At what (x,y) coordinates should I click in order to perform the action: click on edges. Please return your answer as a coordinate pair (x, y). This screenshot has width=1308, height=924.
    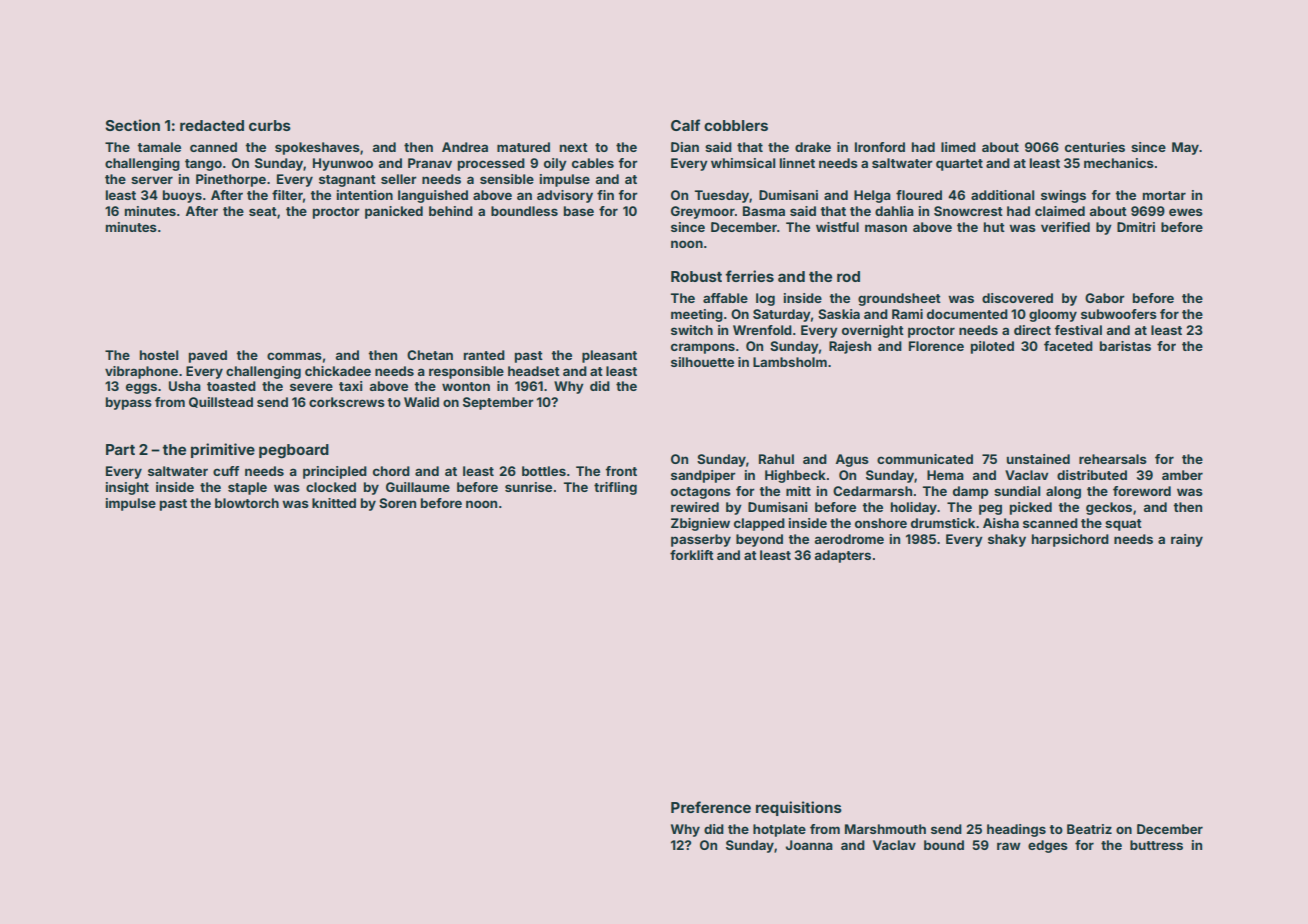
    Looking at the image, I should click on (1048, 846).
